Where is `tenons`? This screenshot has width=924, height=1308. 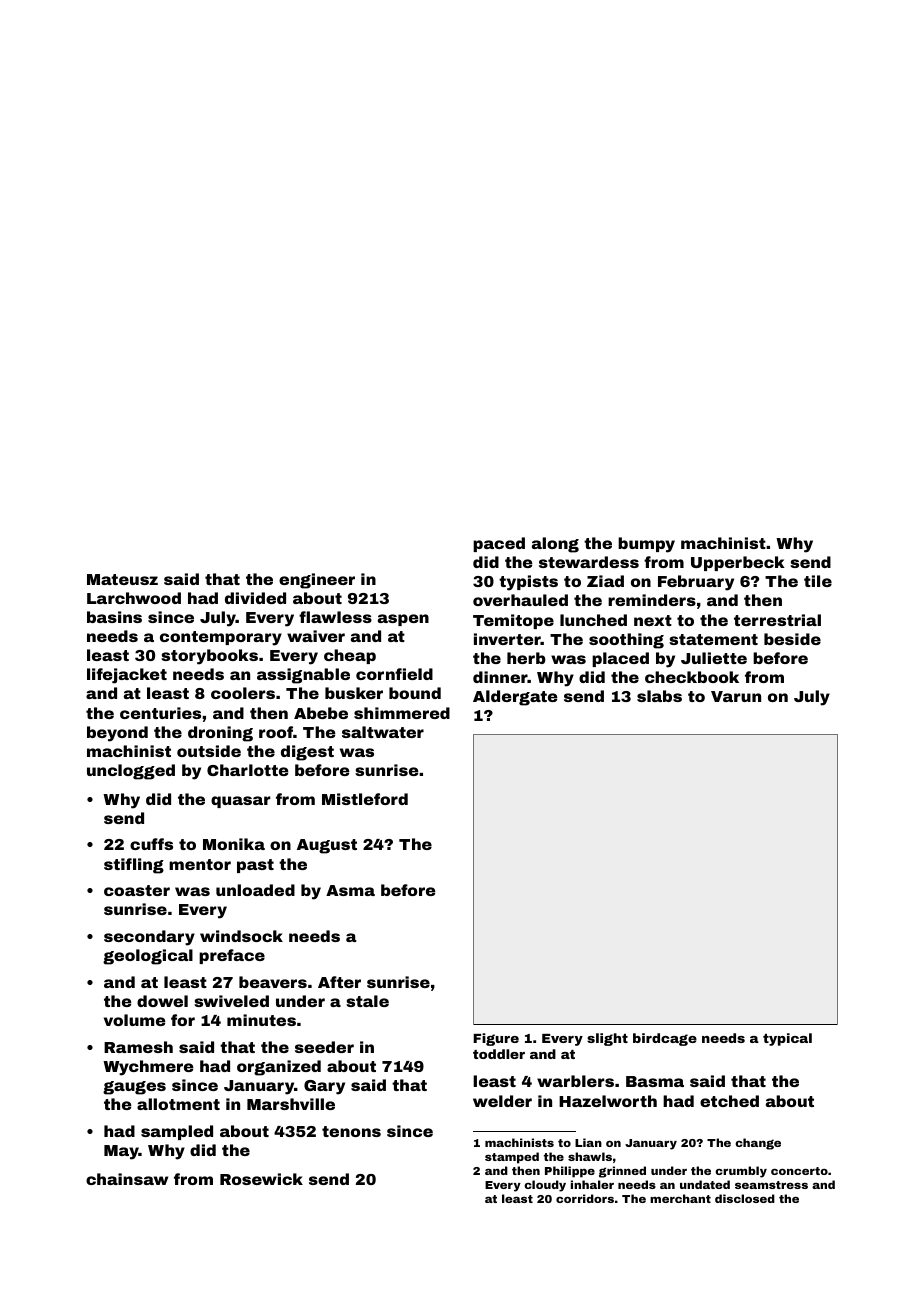 tenons is located at coordinates (351, 1131).
